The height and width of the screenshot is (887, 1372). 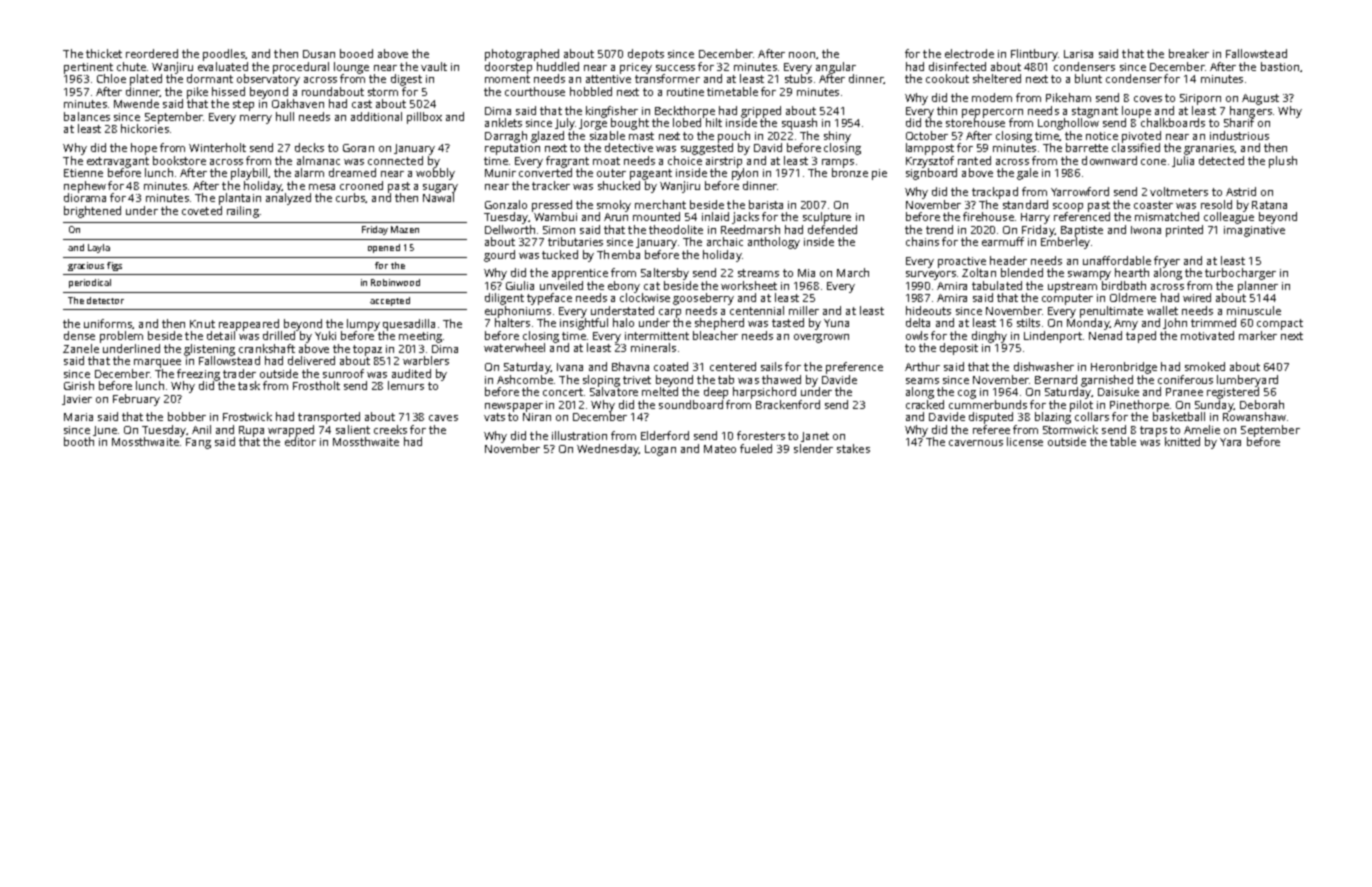 I want to click on Winterholt, so click(x=217, y=147).
